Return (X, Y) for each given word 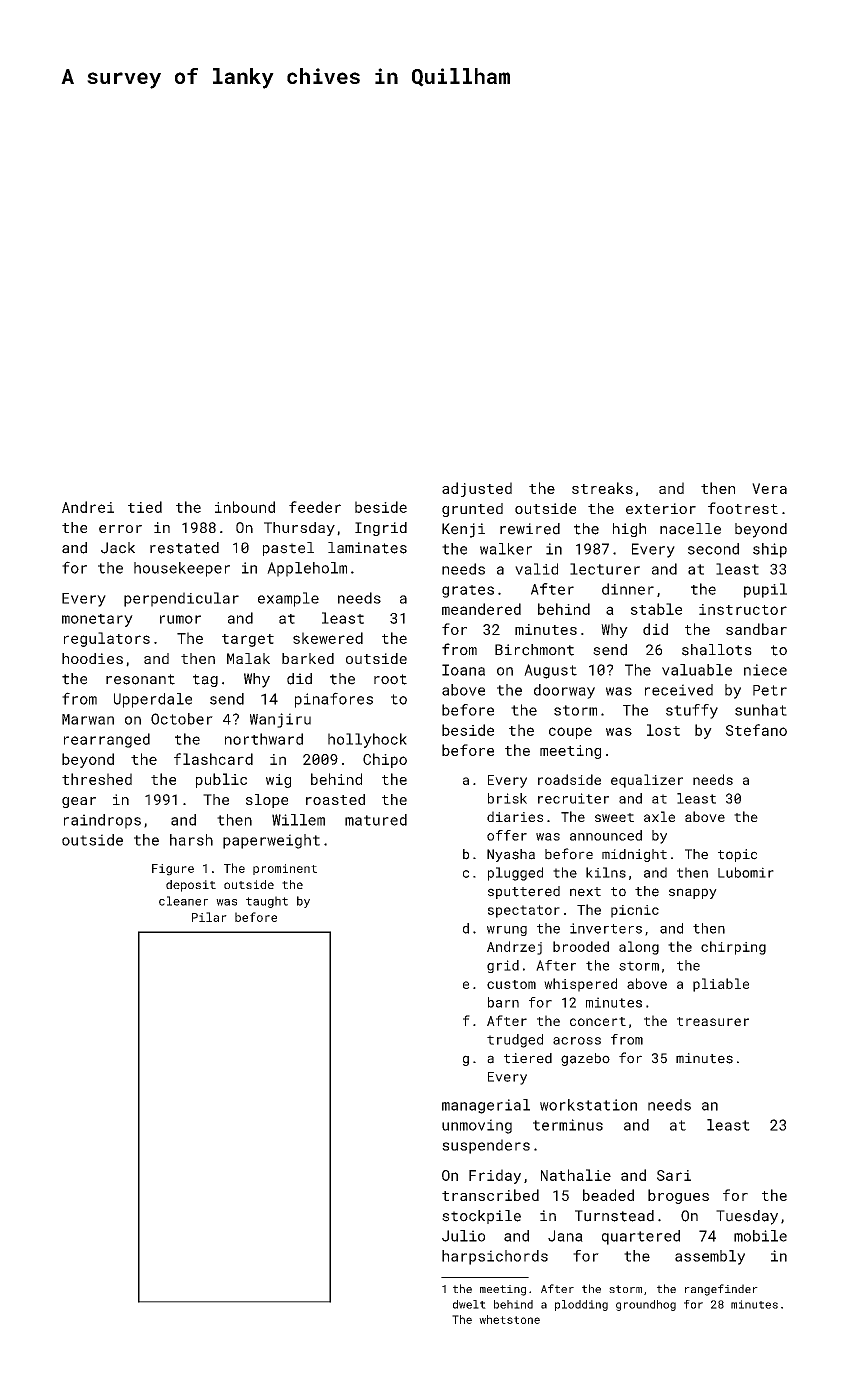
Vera (769, 488)
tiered (528, 1058)
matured (376, 820)
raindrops (102, 821)
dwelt (469, 1304)
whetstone (509, 1319)
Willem (298, 820)
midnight (634, 855)
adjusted (477, 489)
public (221, 780)
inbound (245, 507)
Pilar (209, 917)
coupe (570, 733)
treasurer (713, 1021)
